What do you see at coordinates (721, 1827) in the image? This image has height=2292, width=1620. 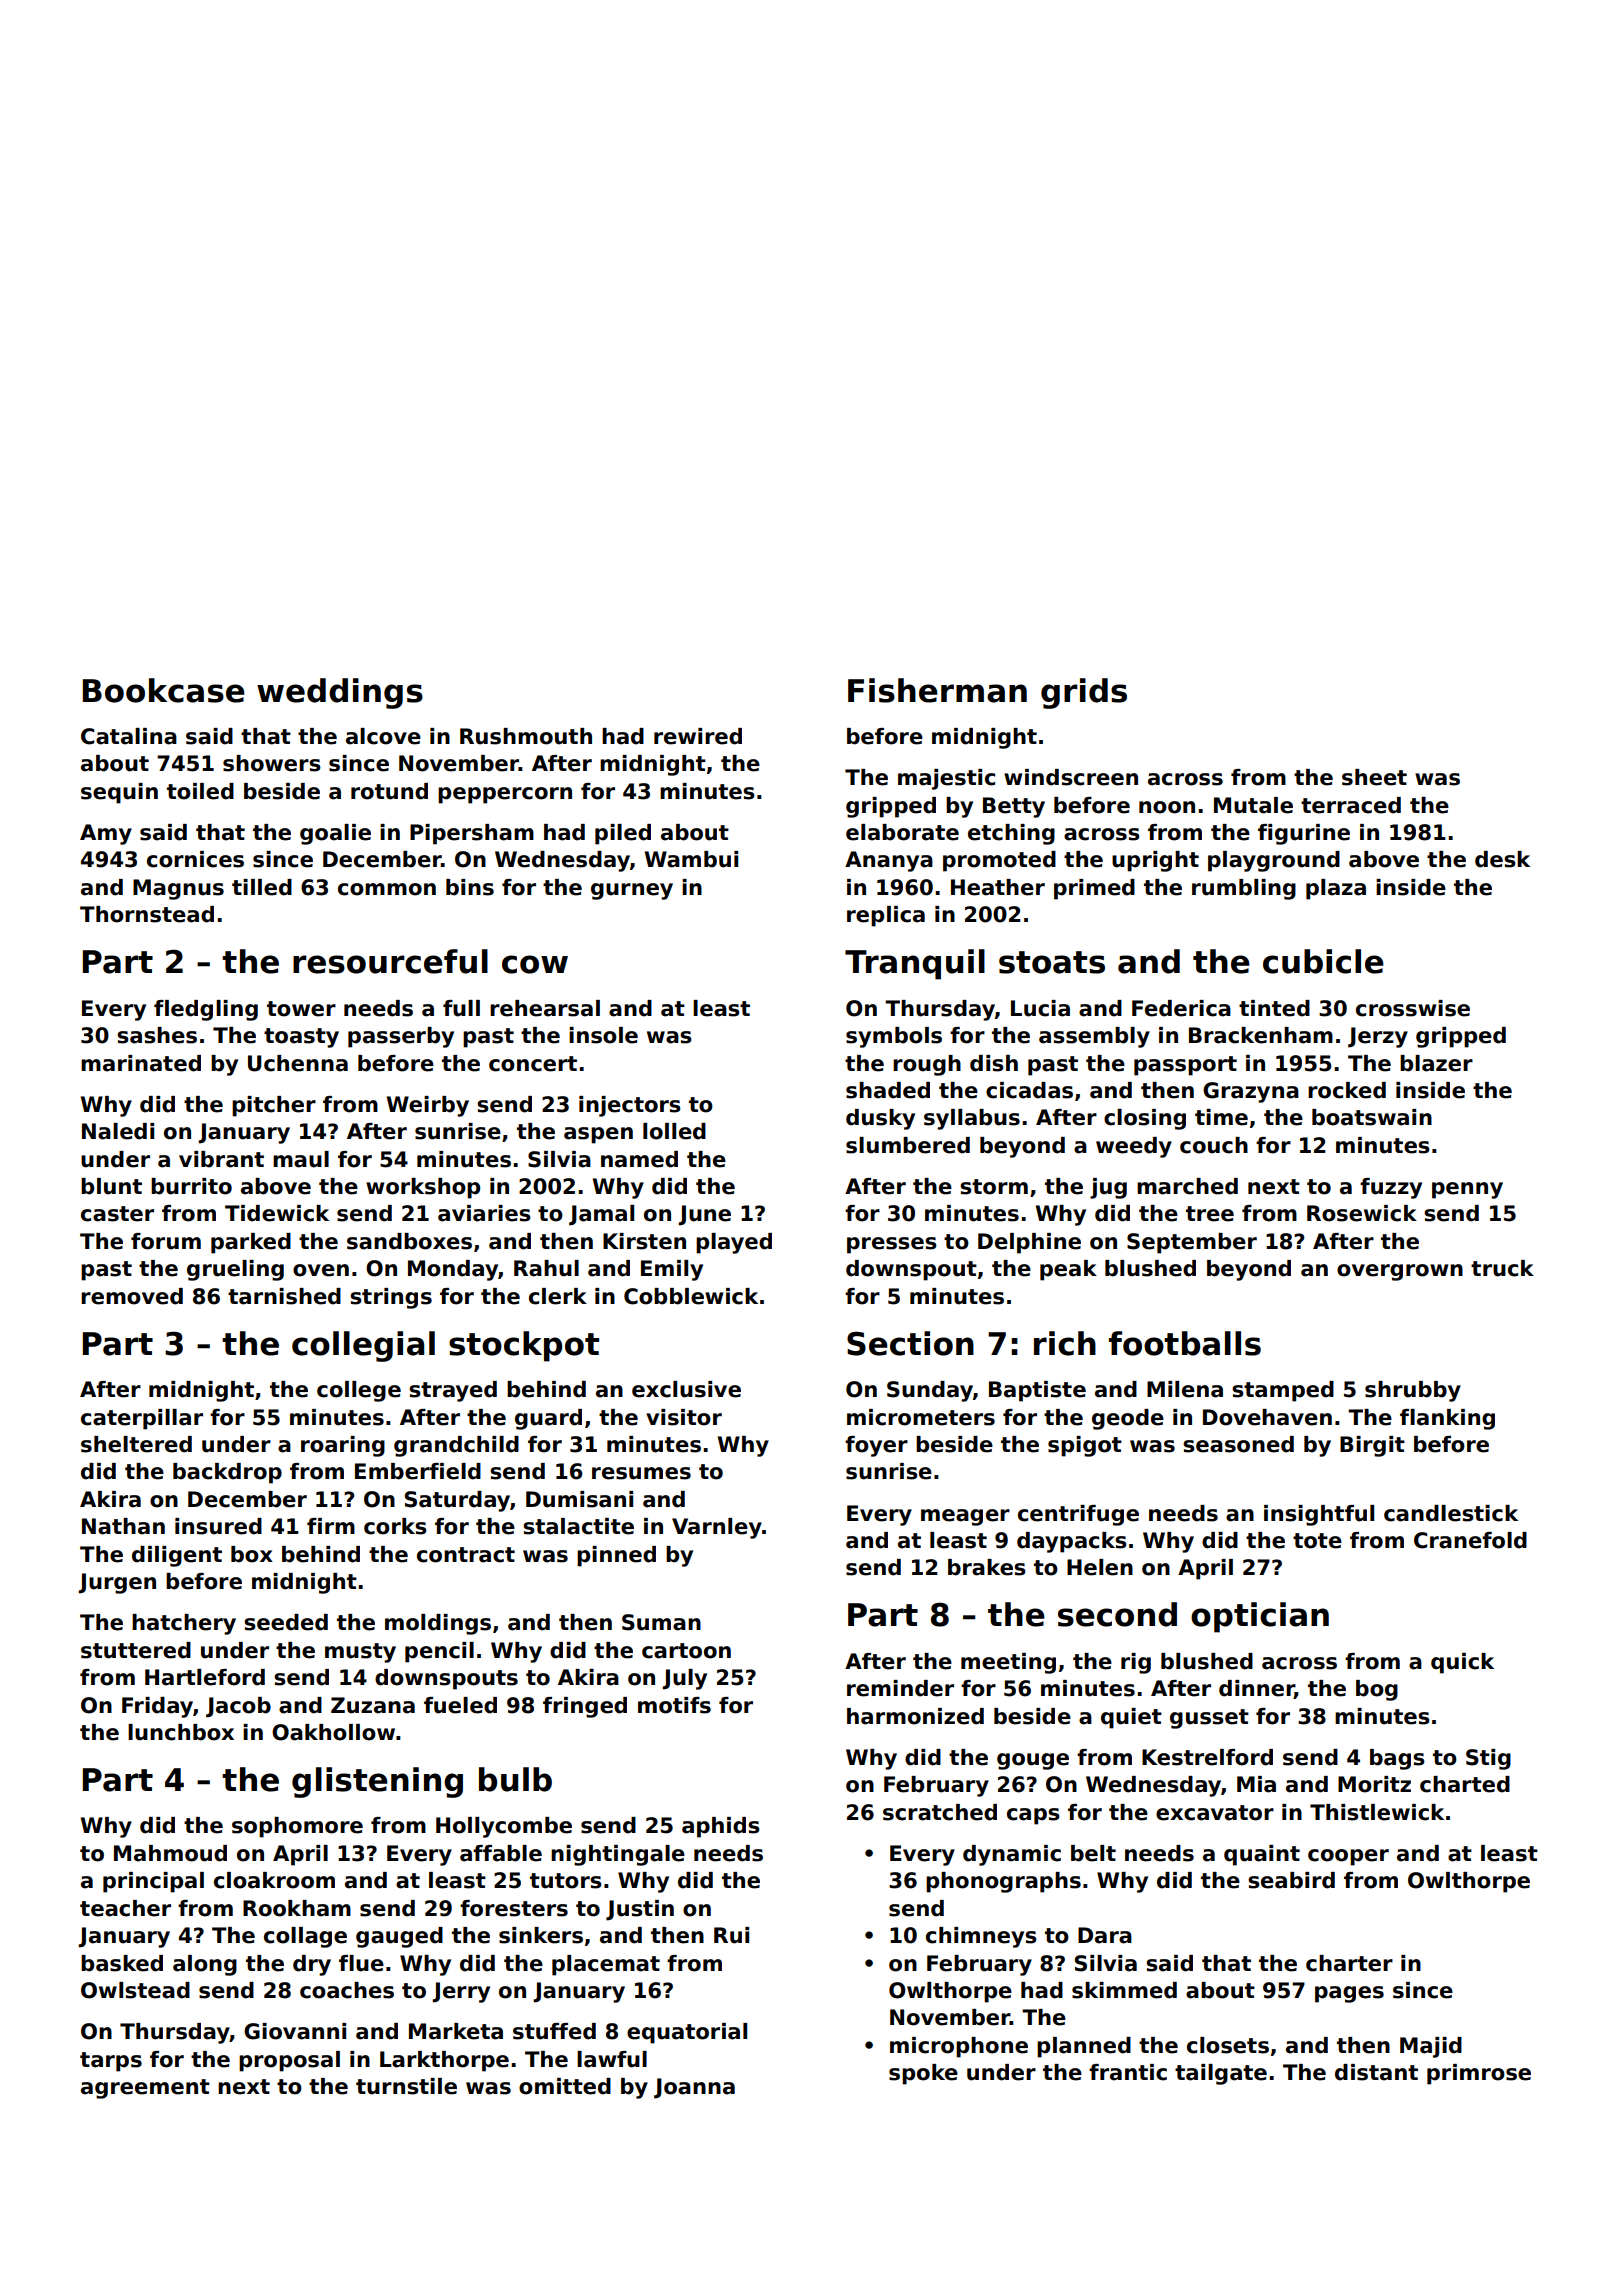 I see `aphids` at bounding box center [721, 1827].
